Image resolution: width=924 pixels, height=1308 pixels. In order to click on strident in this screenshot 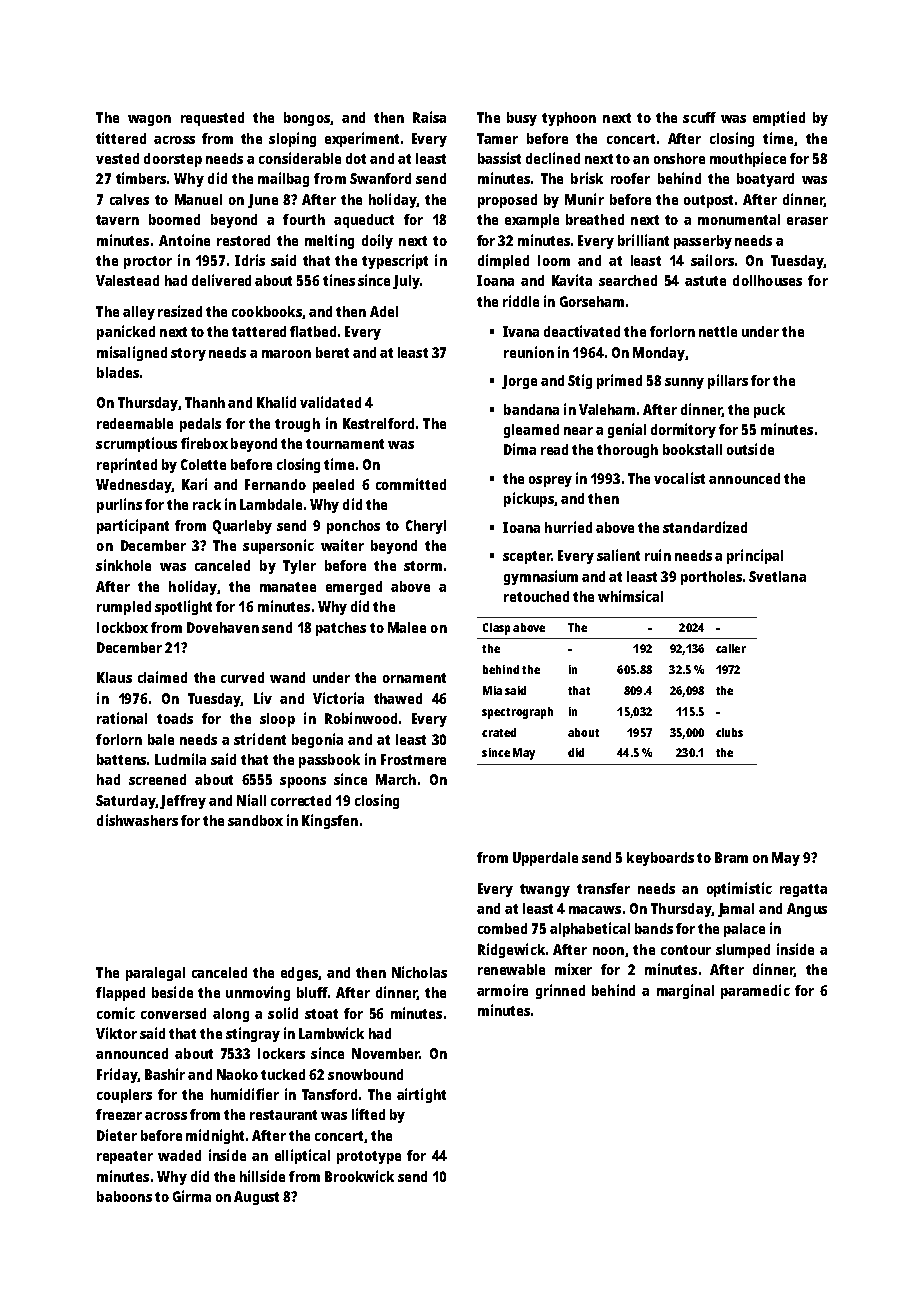, I will do `click(260, 739)`.
